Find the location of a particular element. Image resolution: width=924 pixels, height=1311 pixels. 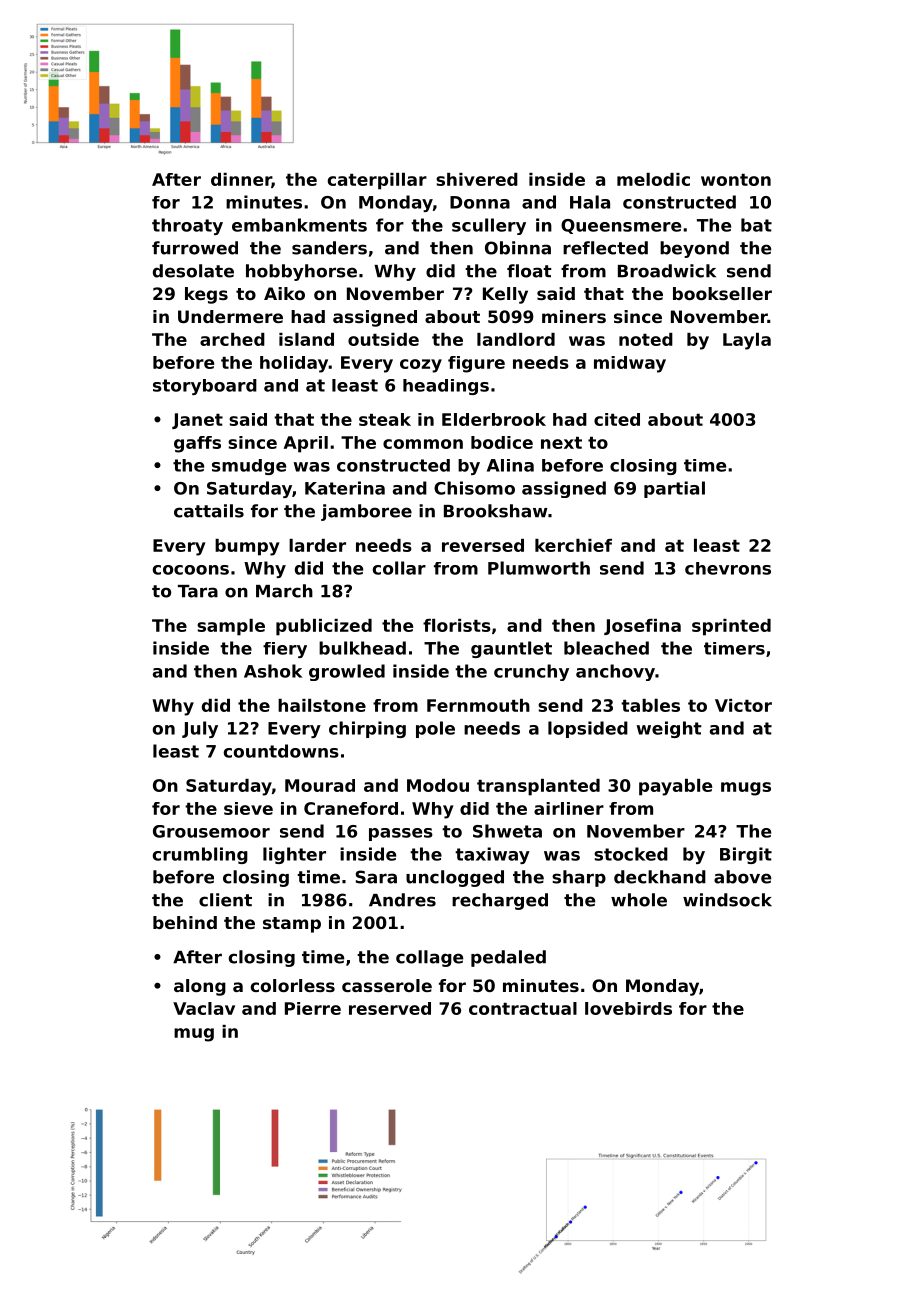

transplanted is located at coordinates (538, 787).
